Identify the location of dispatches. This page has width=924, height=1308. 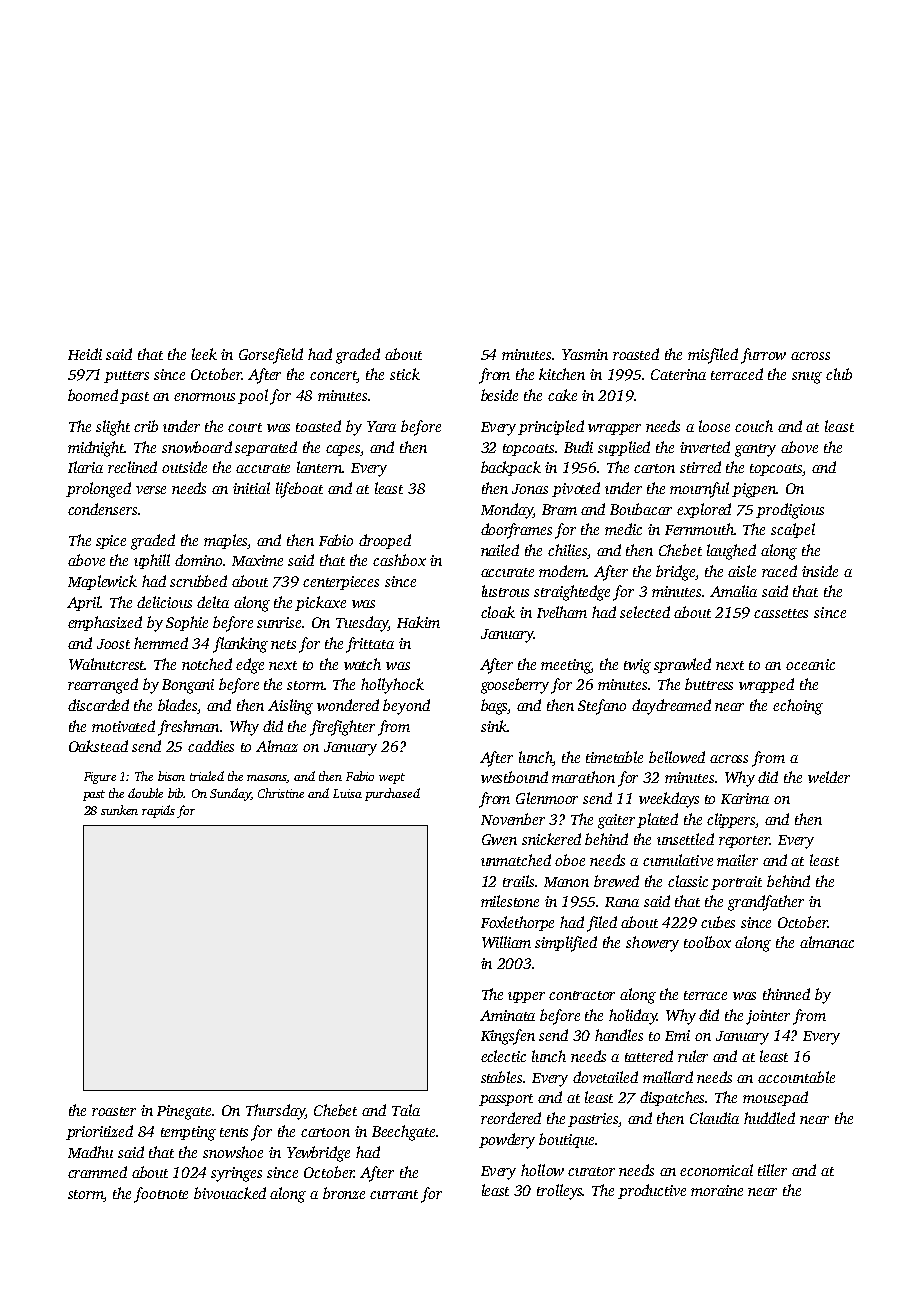
(673, 1098).
